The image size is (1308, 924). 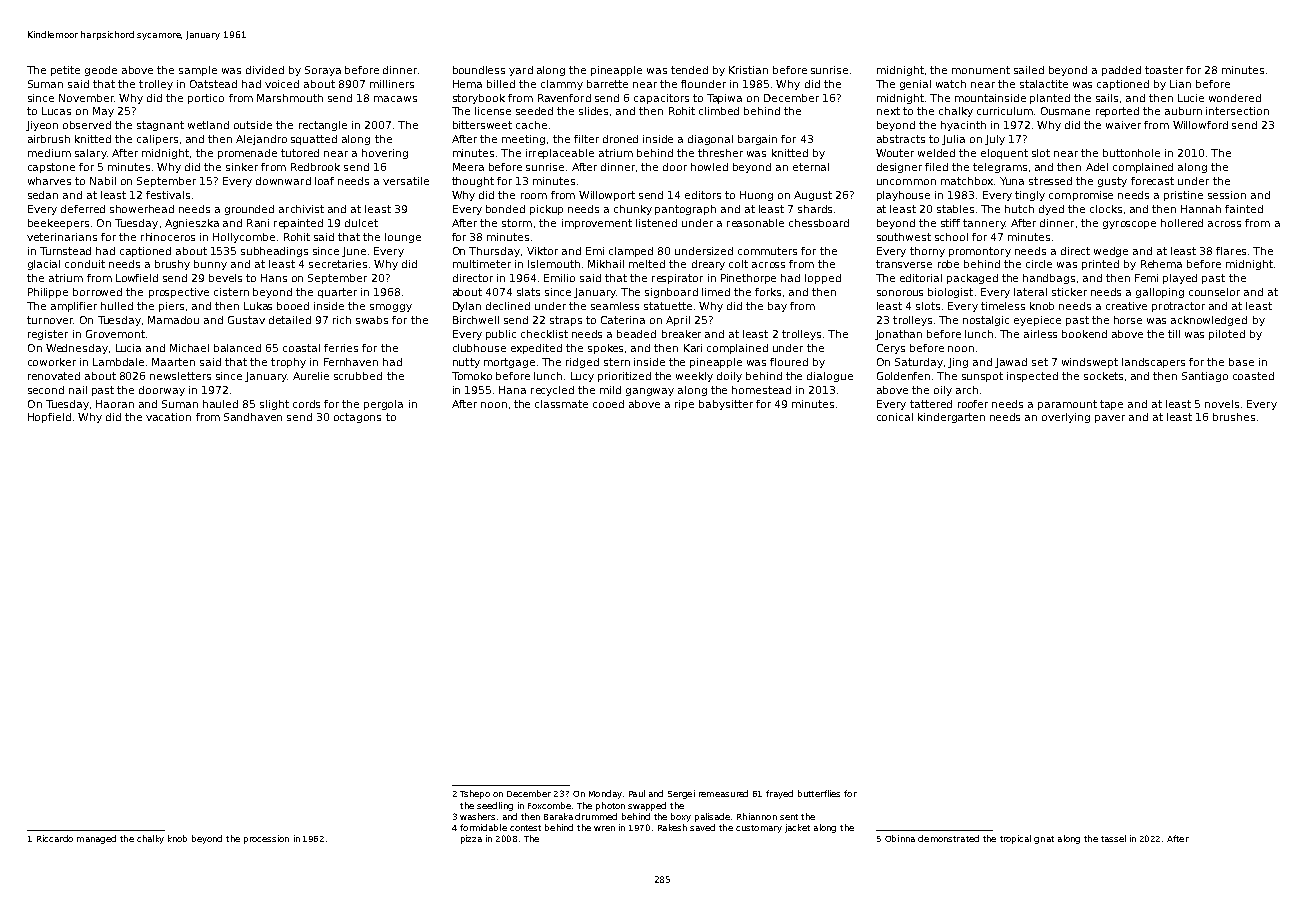 What do you see at coordinates (1030, 196) in the screenshot?
I see `tingly` at bounding box center [1030, 196].
